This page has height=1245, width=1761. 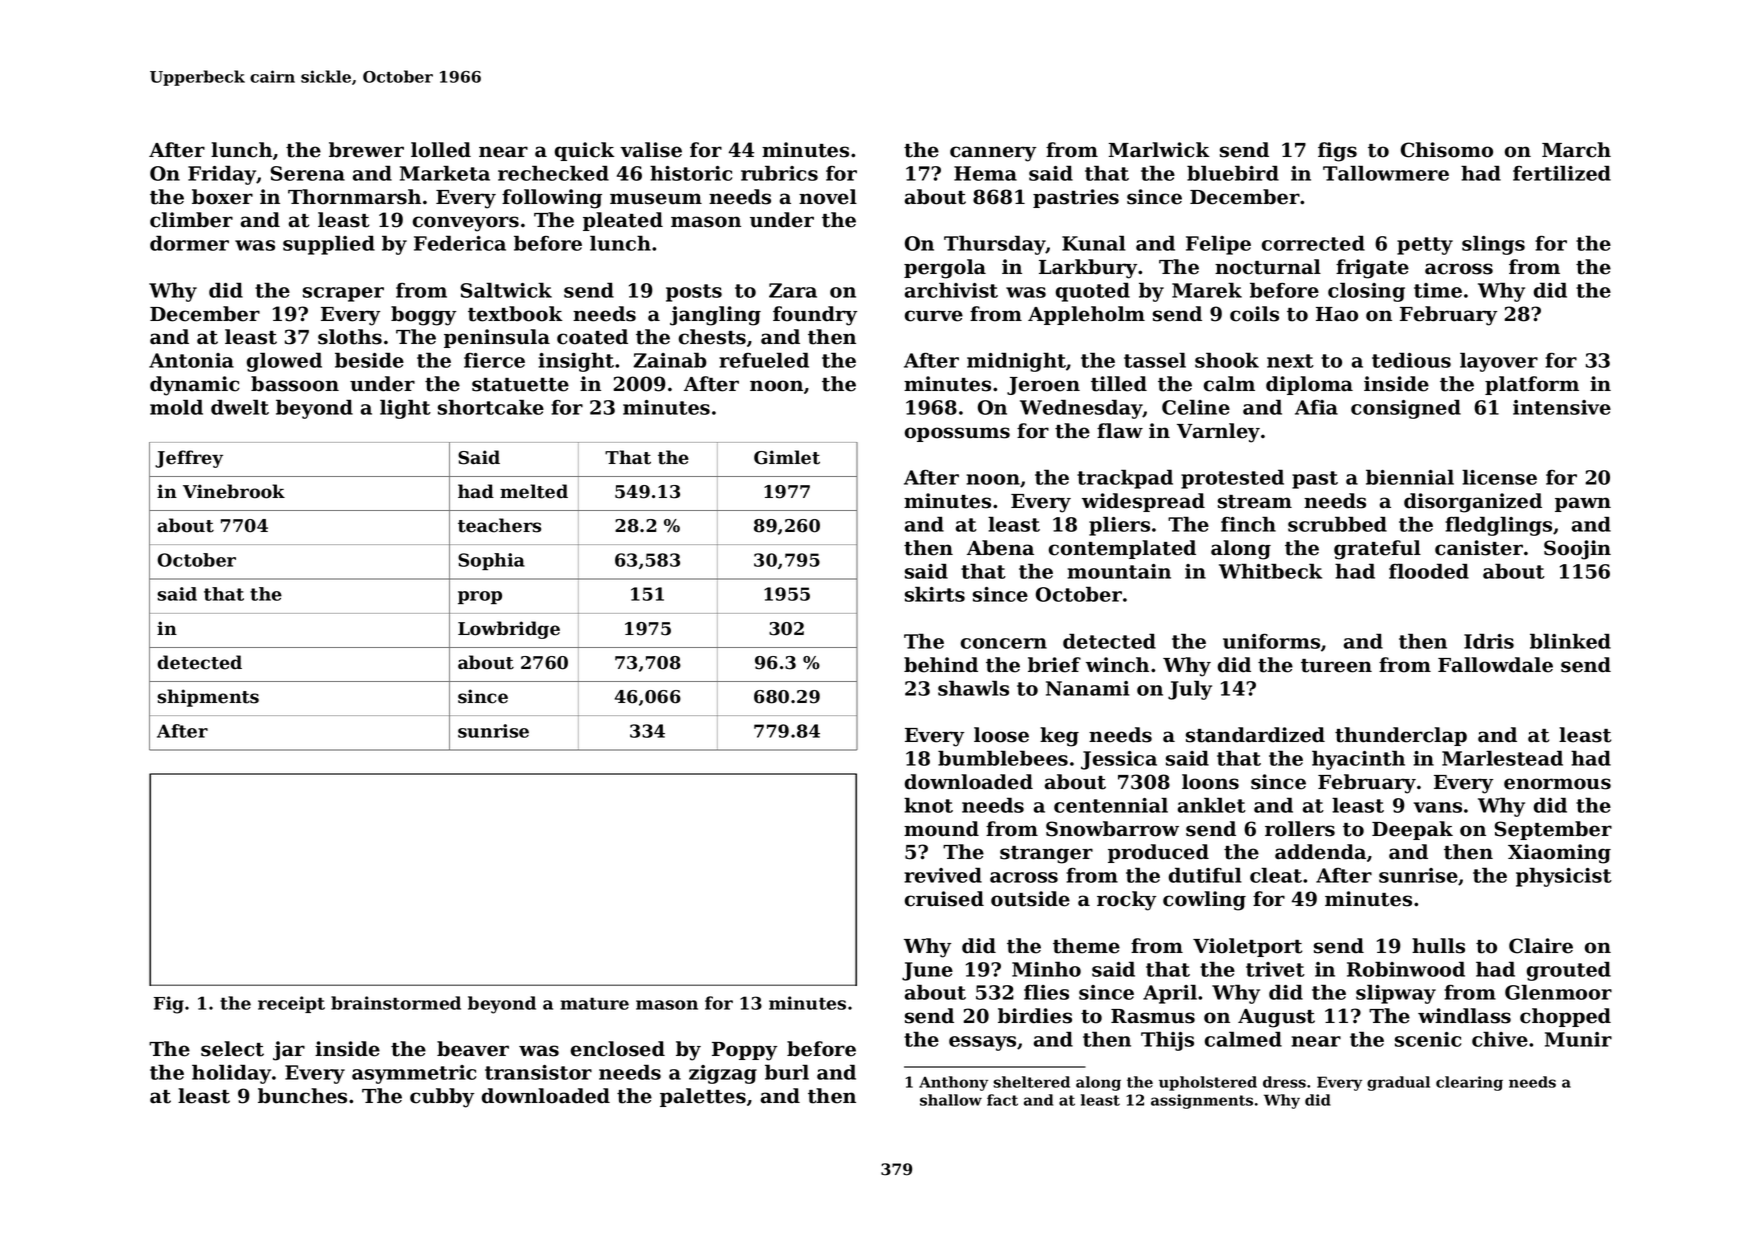 I want to click on brewer, so click(x=366, y=150).
